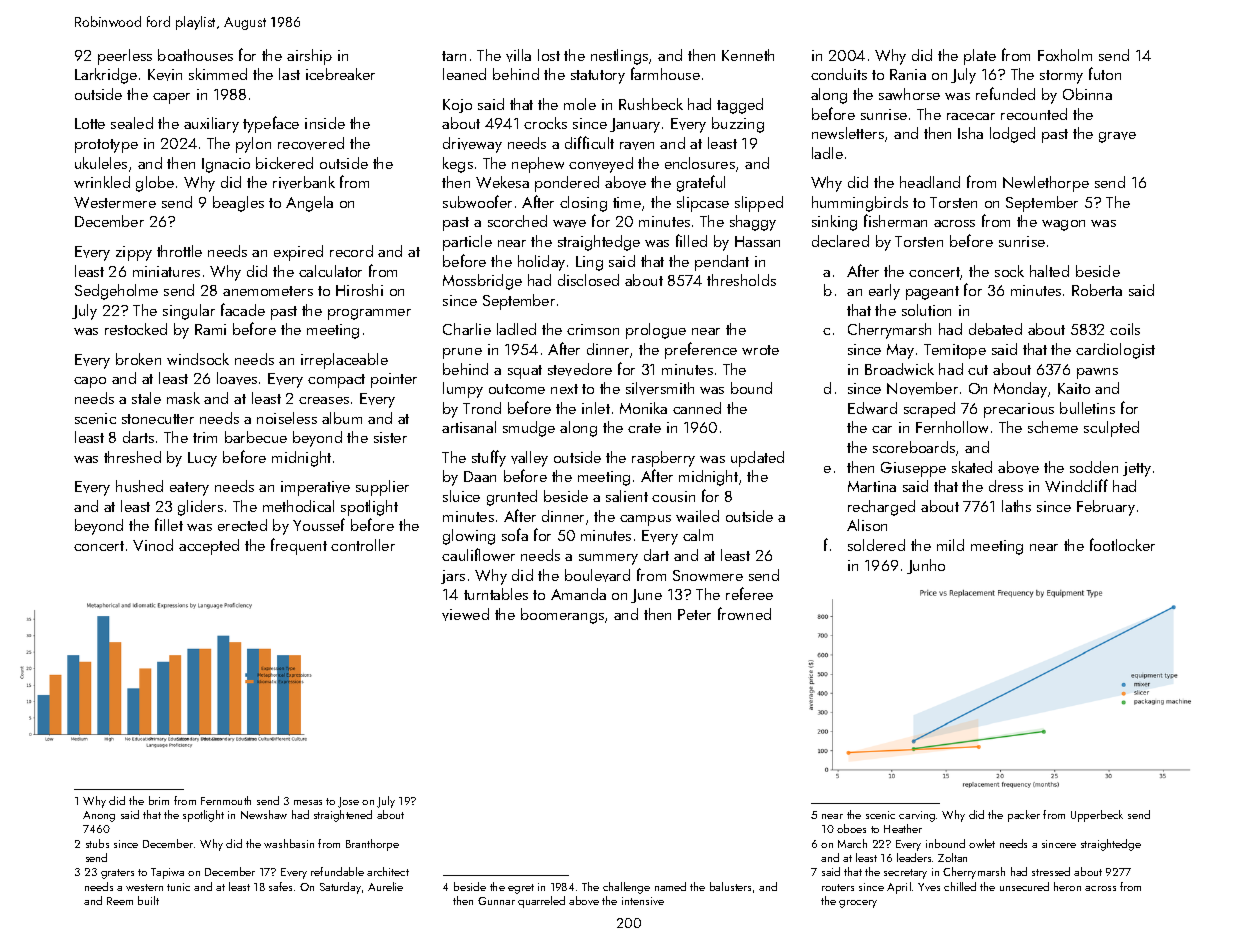  Describe the element at coordinates (645, 520) in the screenshot. I see `campus` at that location.
